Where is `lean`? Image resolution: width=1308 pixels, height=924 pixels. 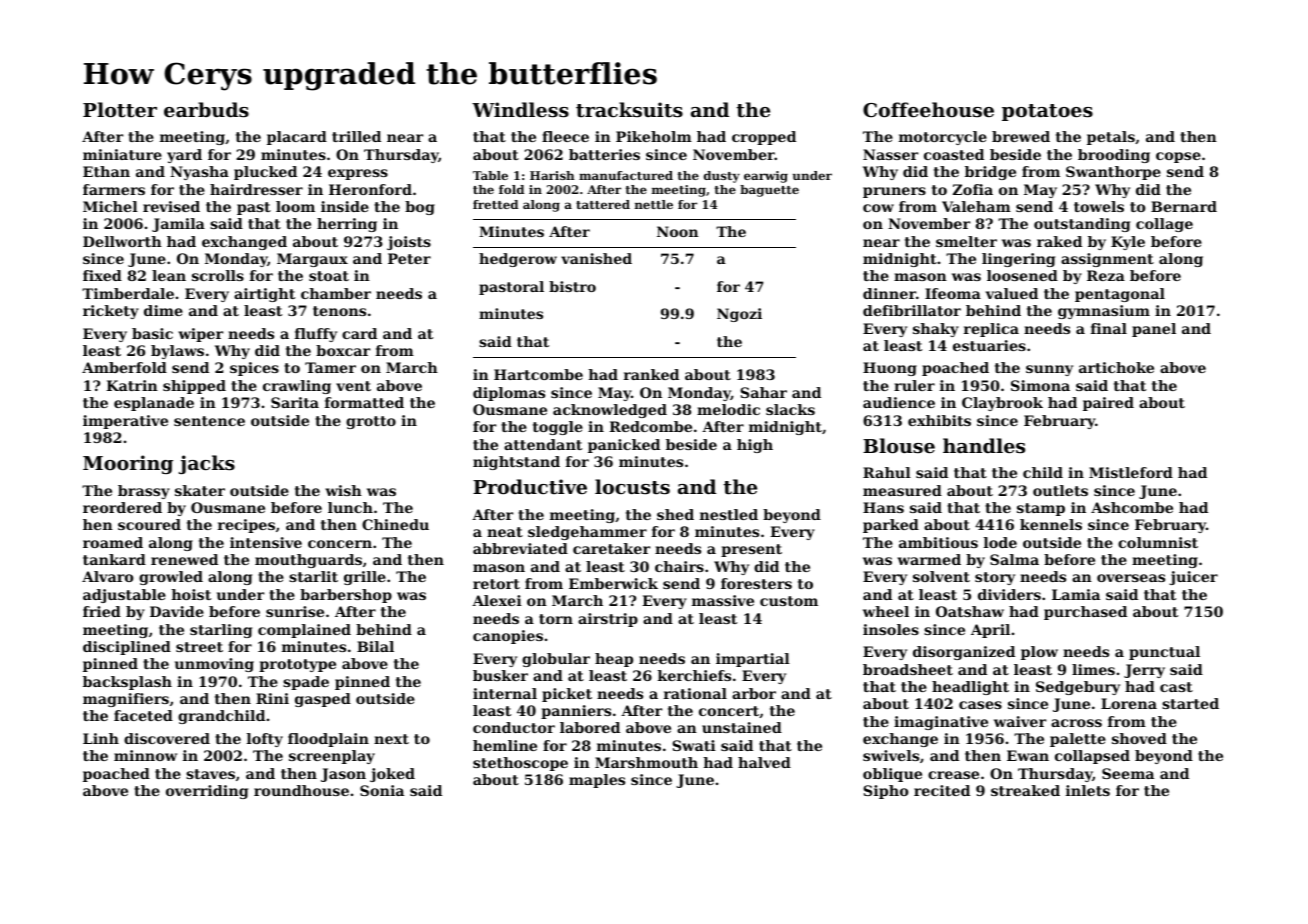 lean is located at coordinates (169, 275).
